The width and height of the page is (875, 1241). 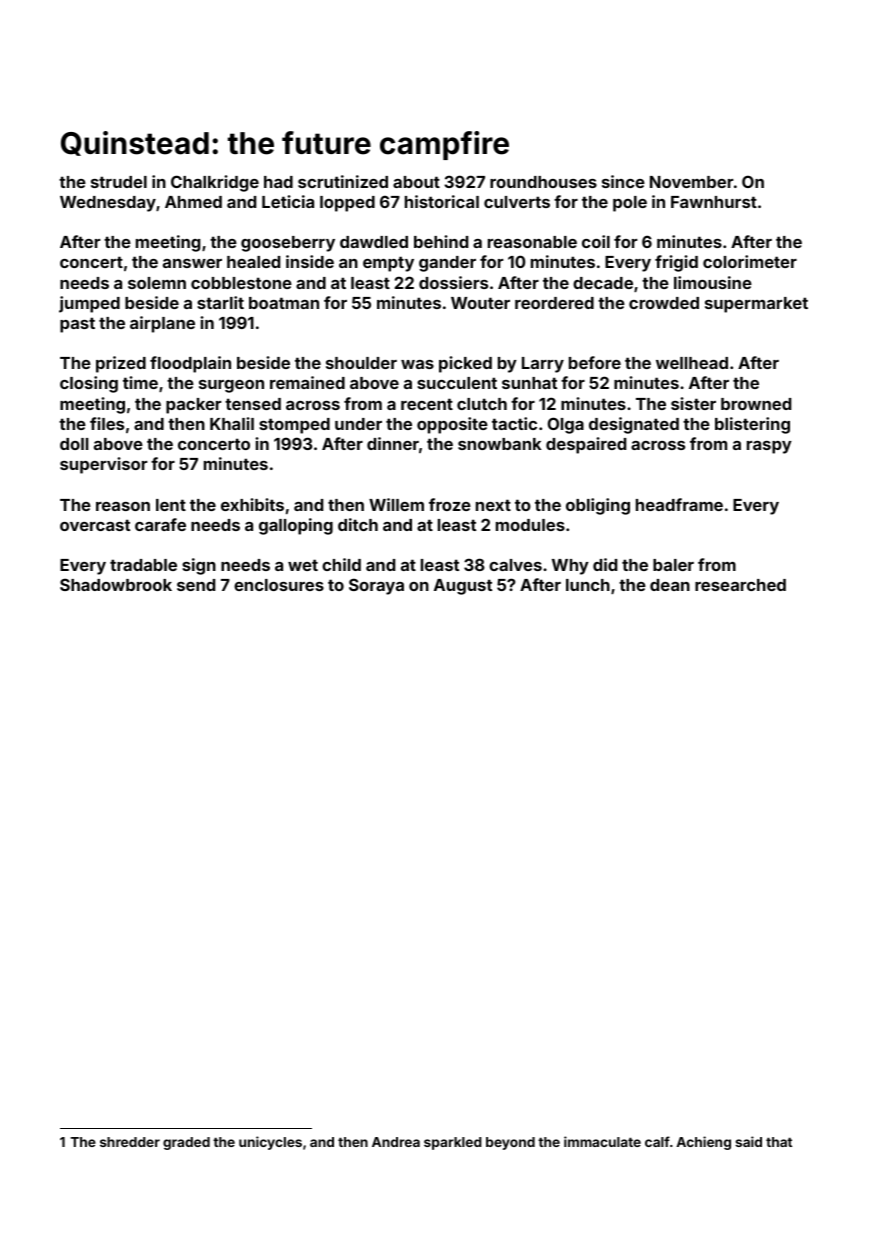 What do you see at coordinates (453, 1143) in the page?
I see `sparkled` at bounding box center [453, 1143].
